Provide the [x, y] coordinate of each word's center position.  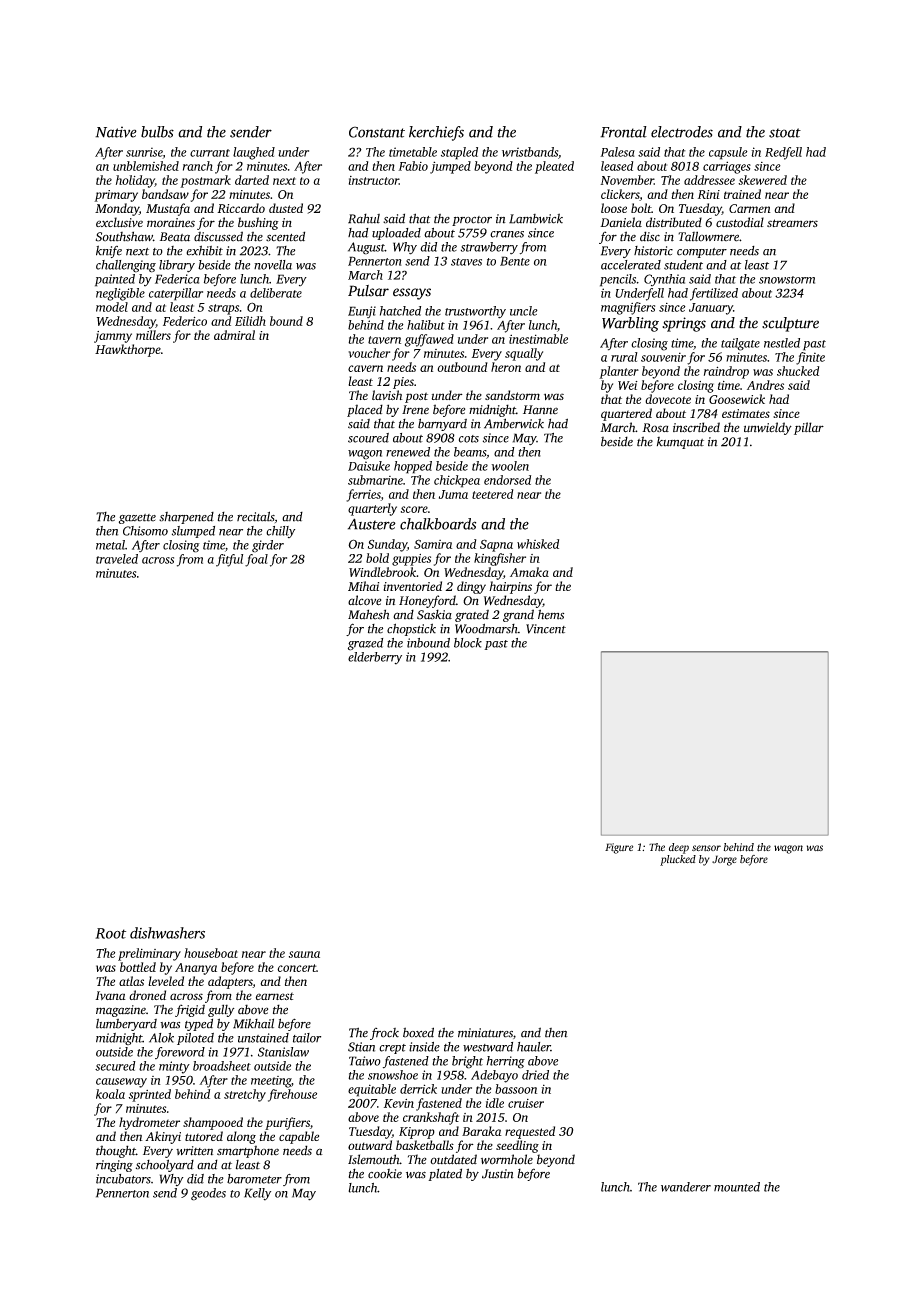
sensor [706, 848]
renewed [408, 452]
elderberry [375, 658]
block [468, 643]
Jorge [724, 860]
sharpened [186, 518]
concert [296, 968]
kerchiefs [436, 133]
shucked [798, 371]
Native [116, 132]
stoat [785, 133]
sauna [304, 954]
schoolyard [165, 1165]
